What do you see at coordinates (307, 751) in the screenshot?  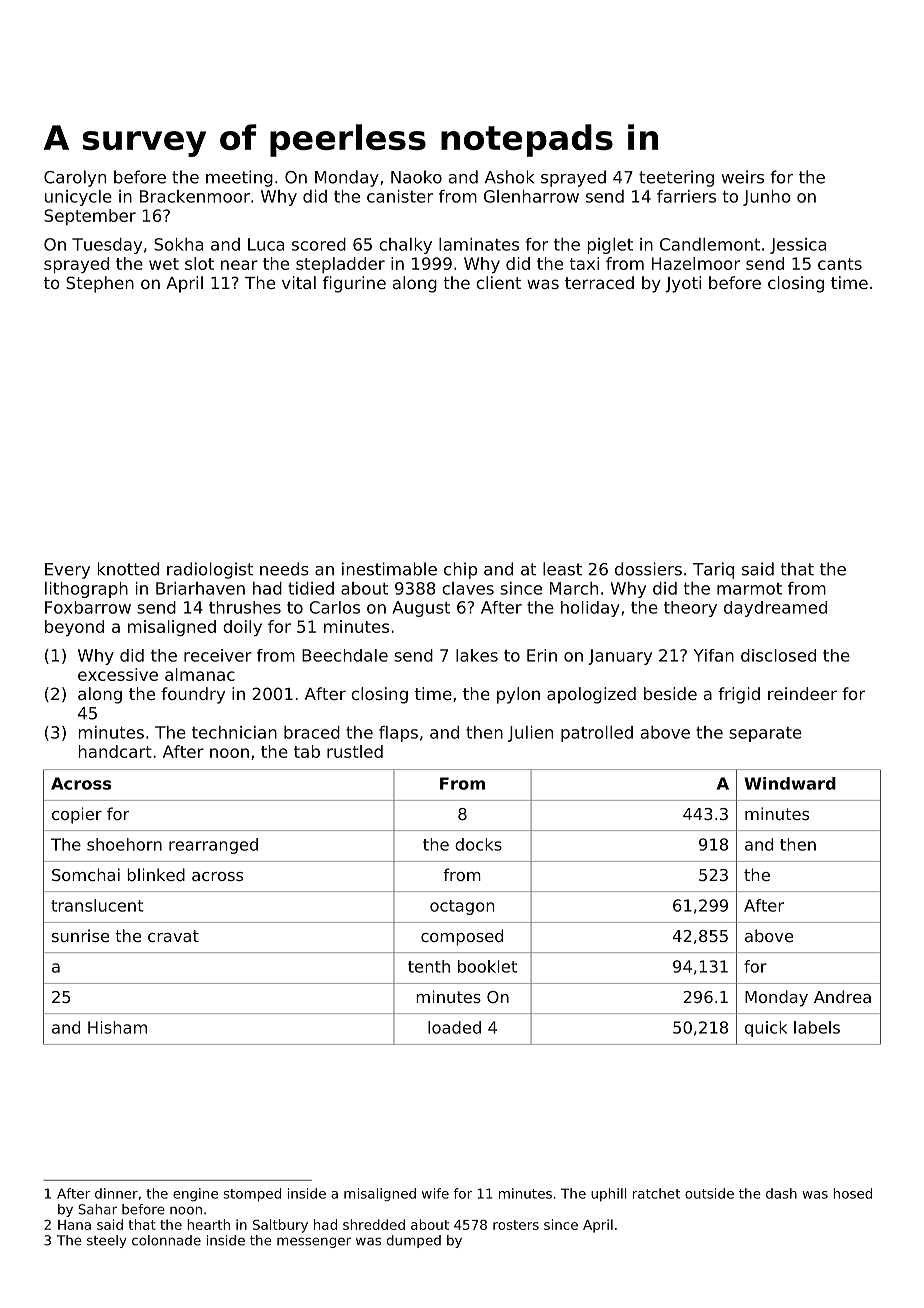 I see `tab` at bounding box center [307, 751].
